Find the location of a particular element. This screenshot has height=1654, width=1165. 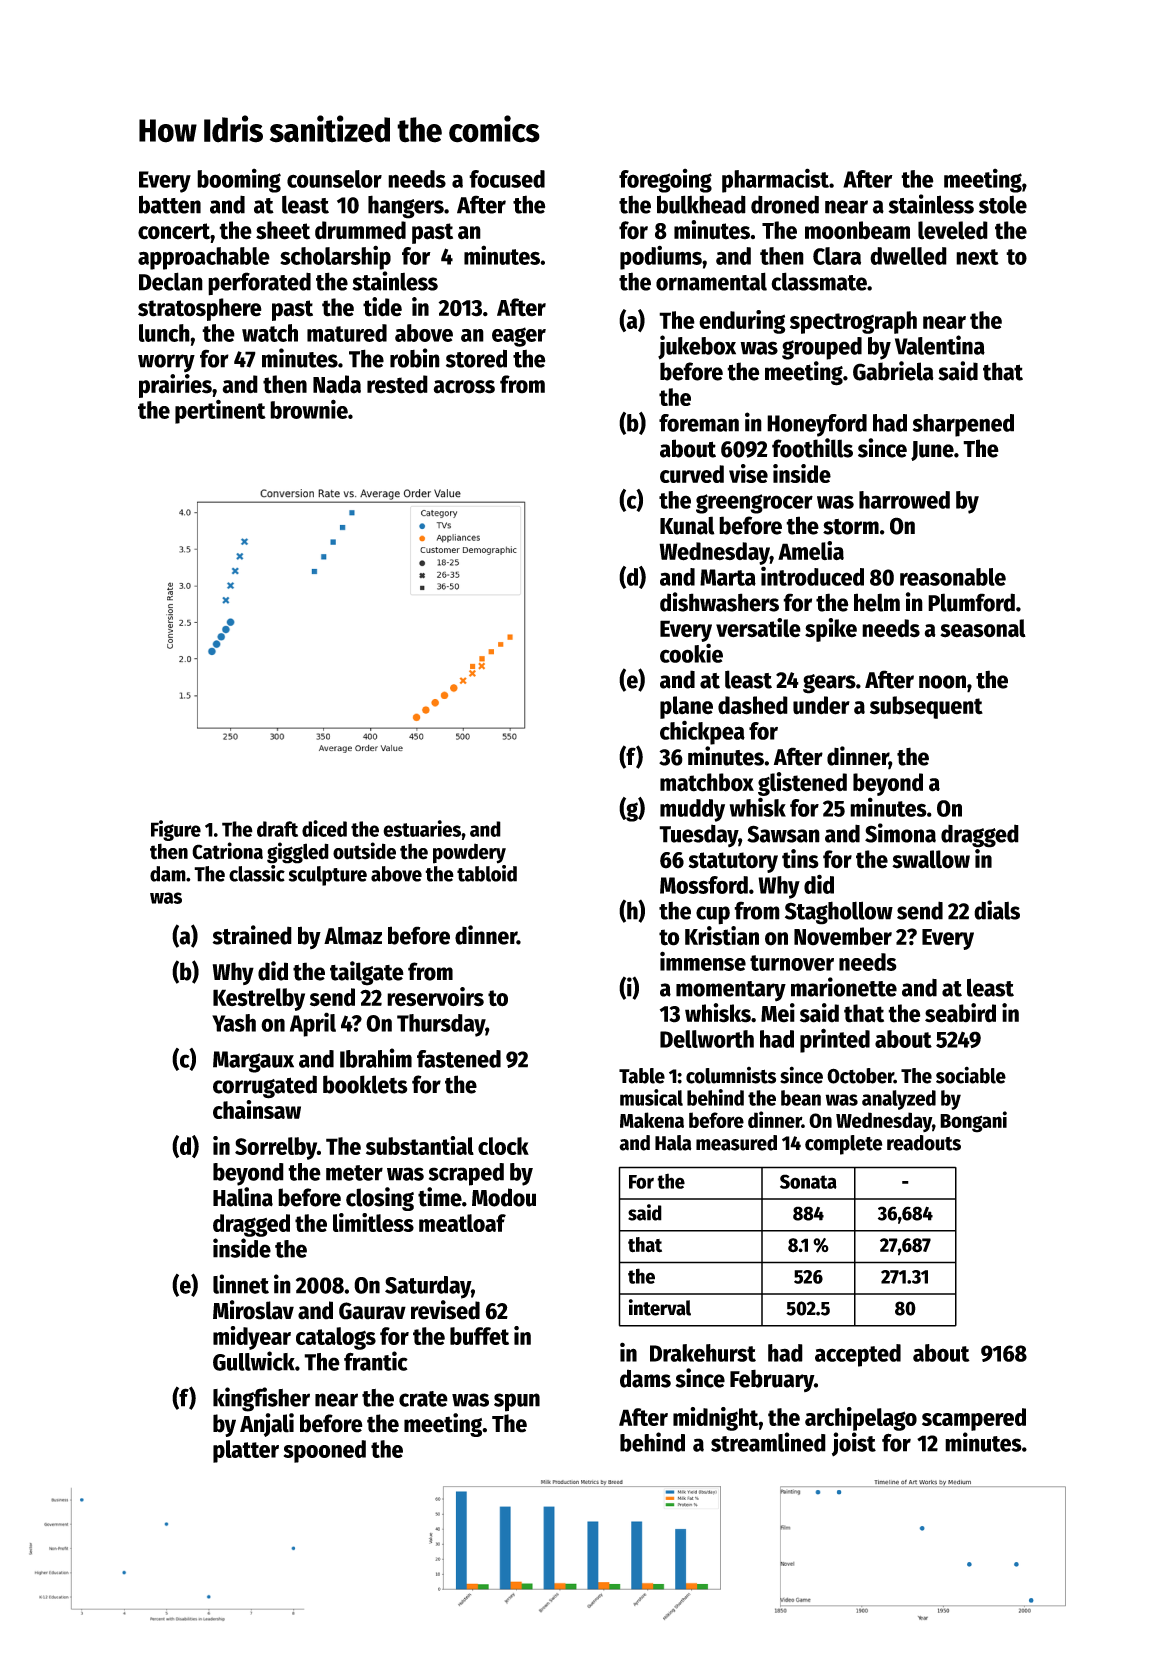

glistened is located at coordinates (802, 784).
